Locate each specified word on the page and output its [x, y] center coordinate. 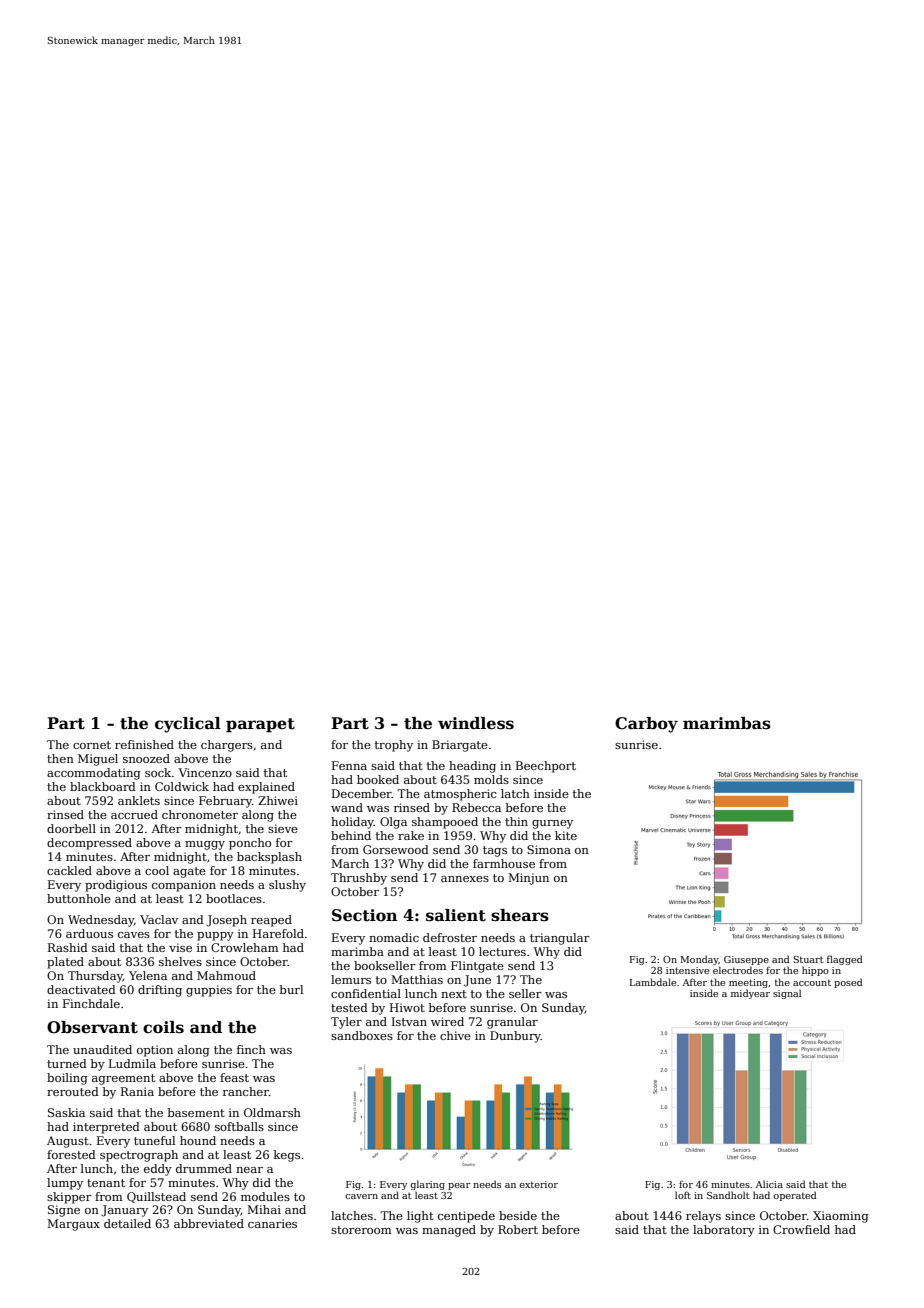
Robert [518, 1229]
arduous [89, 933]
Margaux [73, 1225]
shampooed [445, 823]
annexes [465, 879]
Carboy [646, 725]
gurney [552, 824]
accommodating [94, 774]
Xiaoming [841, 1217]
